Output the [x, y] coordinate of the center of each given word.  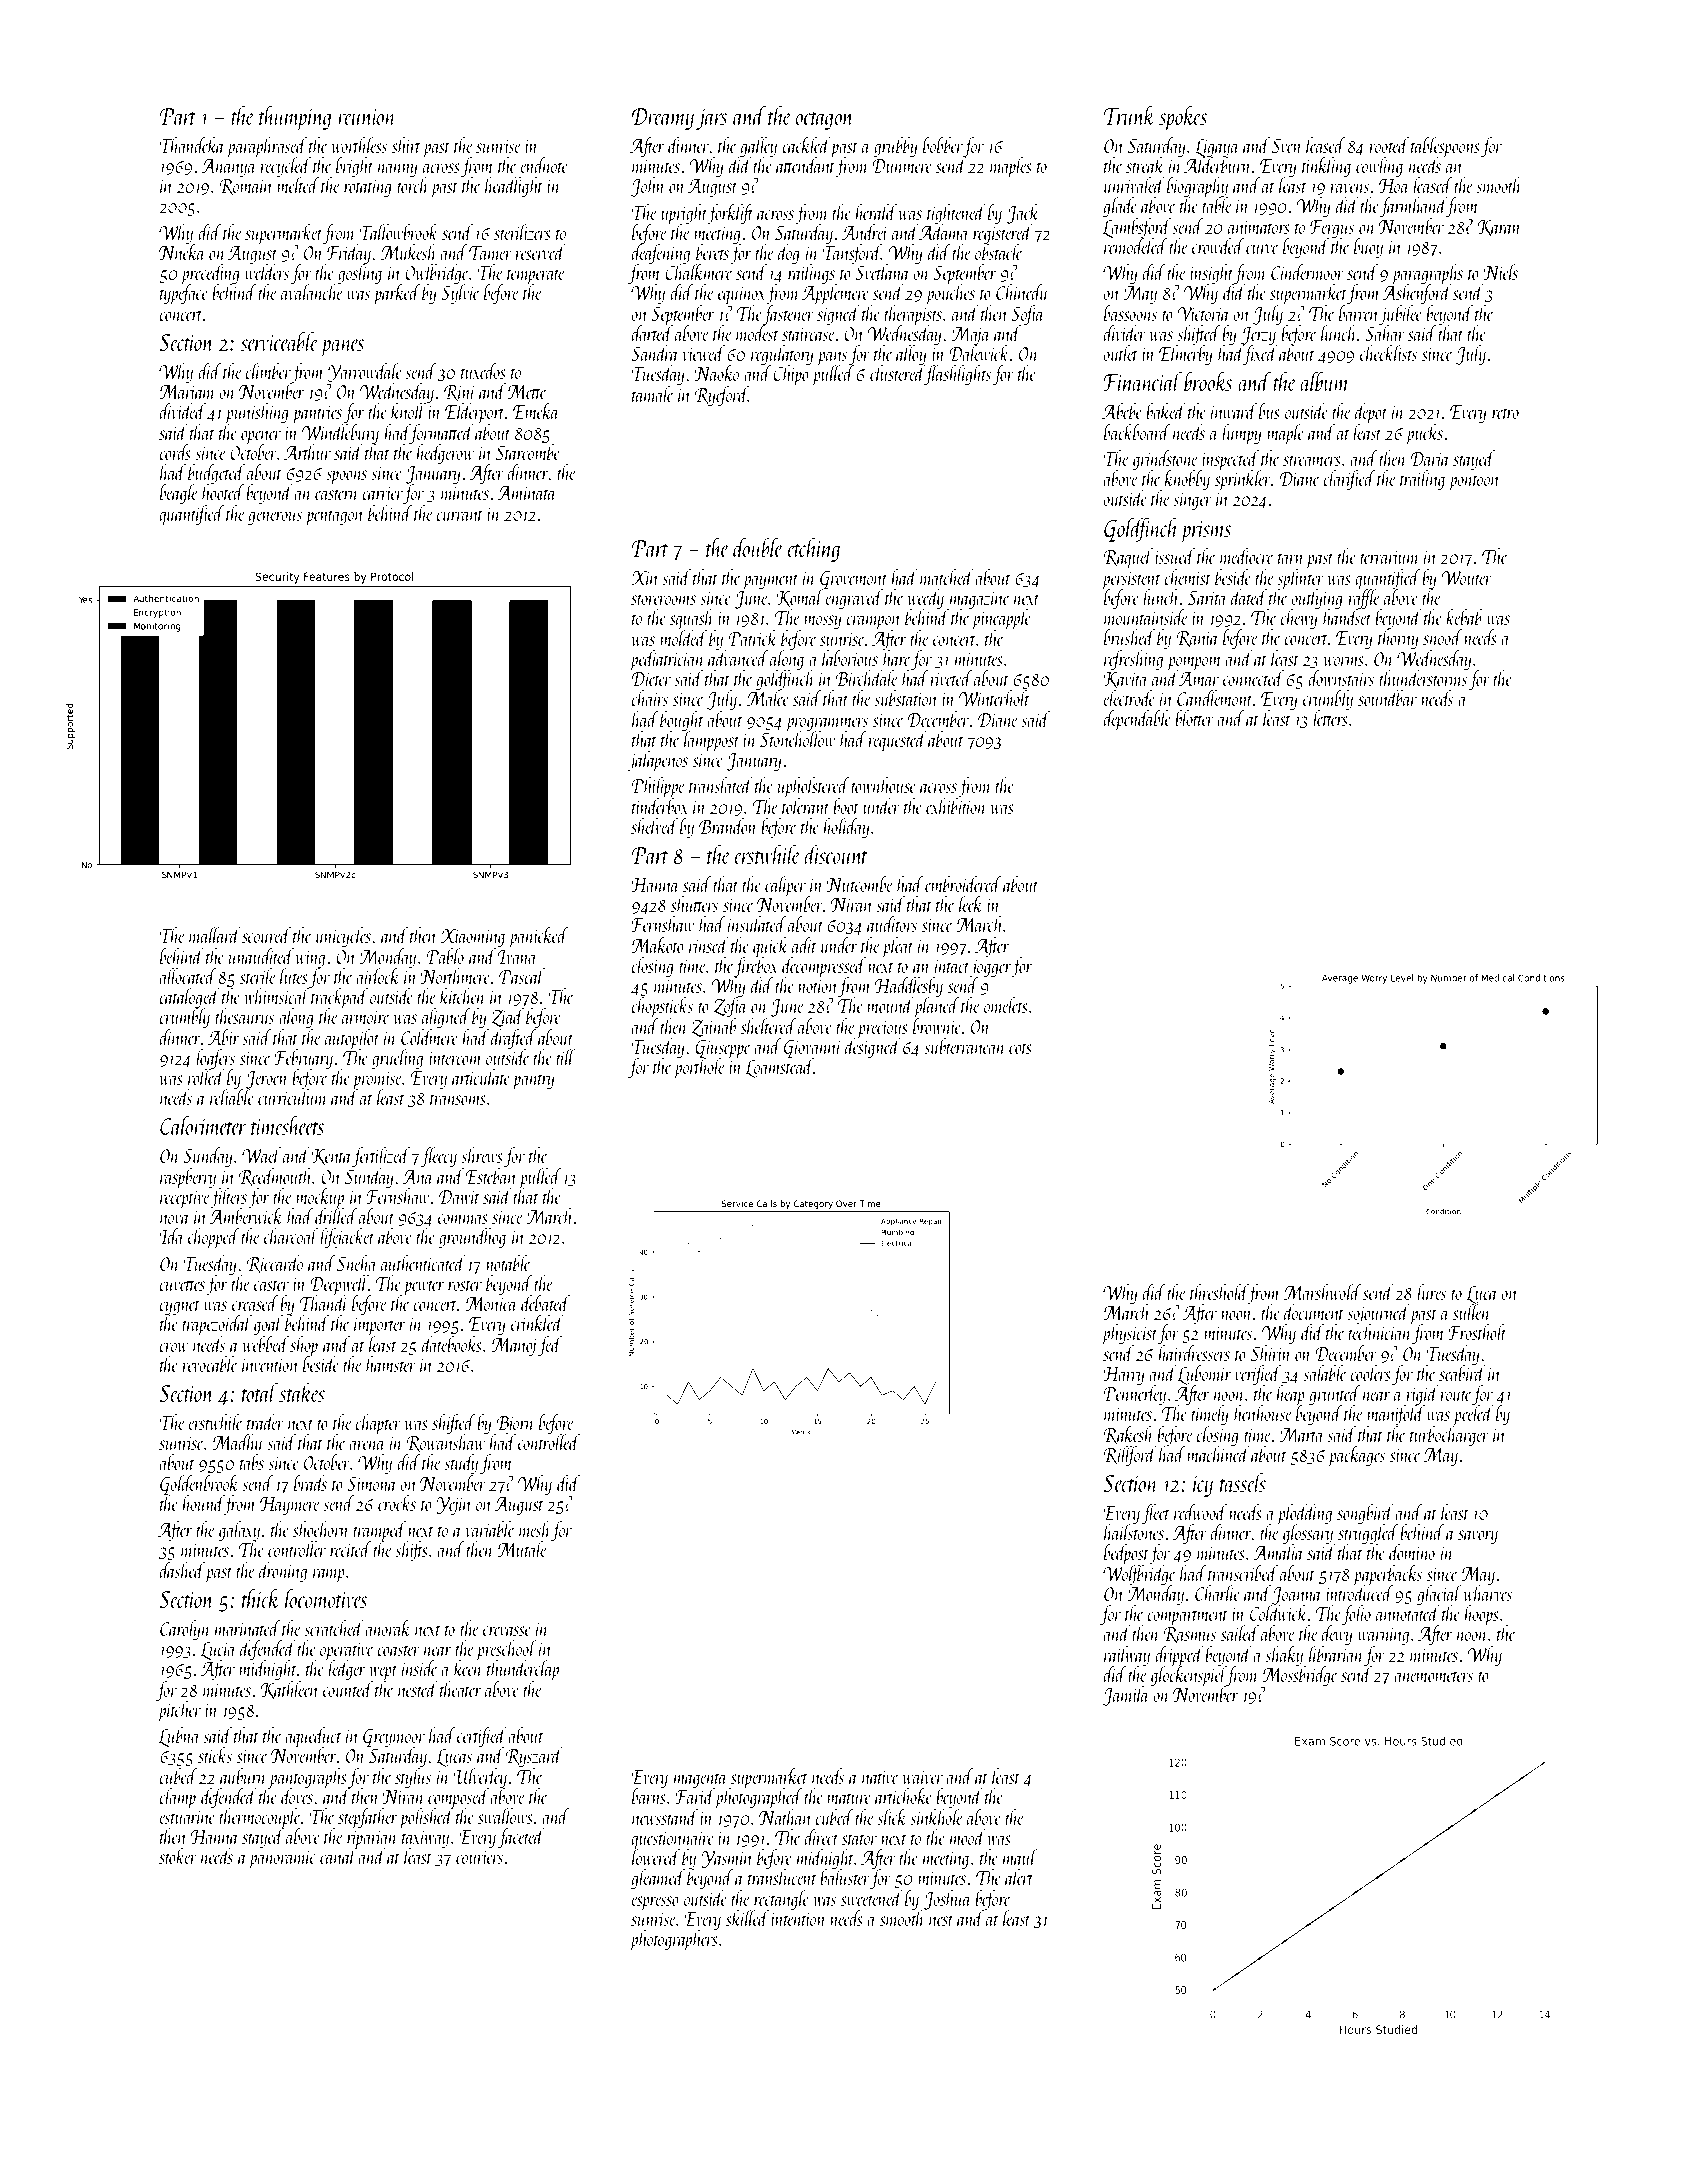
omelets [1006, 1005]
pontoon [1474, 483]
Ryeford [721, 396]
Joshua [947, 1900]
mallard [215, 935]
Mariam [187, 392]
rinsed [709, 945]
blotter [1194, 718]
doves [297, 1796]
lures [1431, 1292]
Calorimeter [203, 1125]
